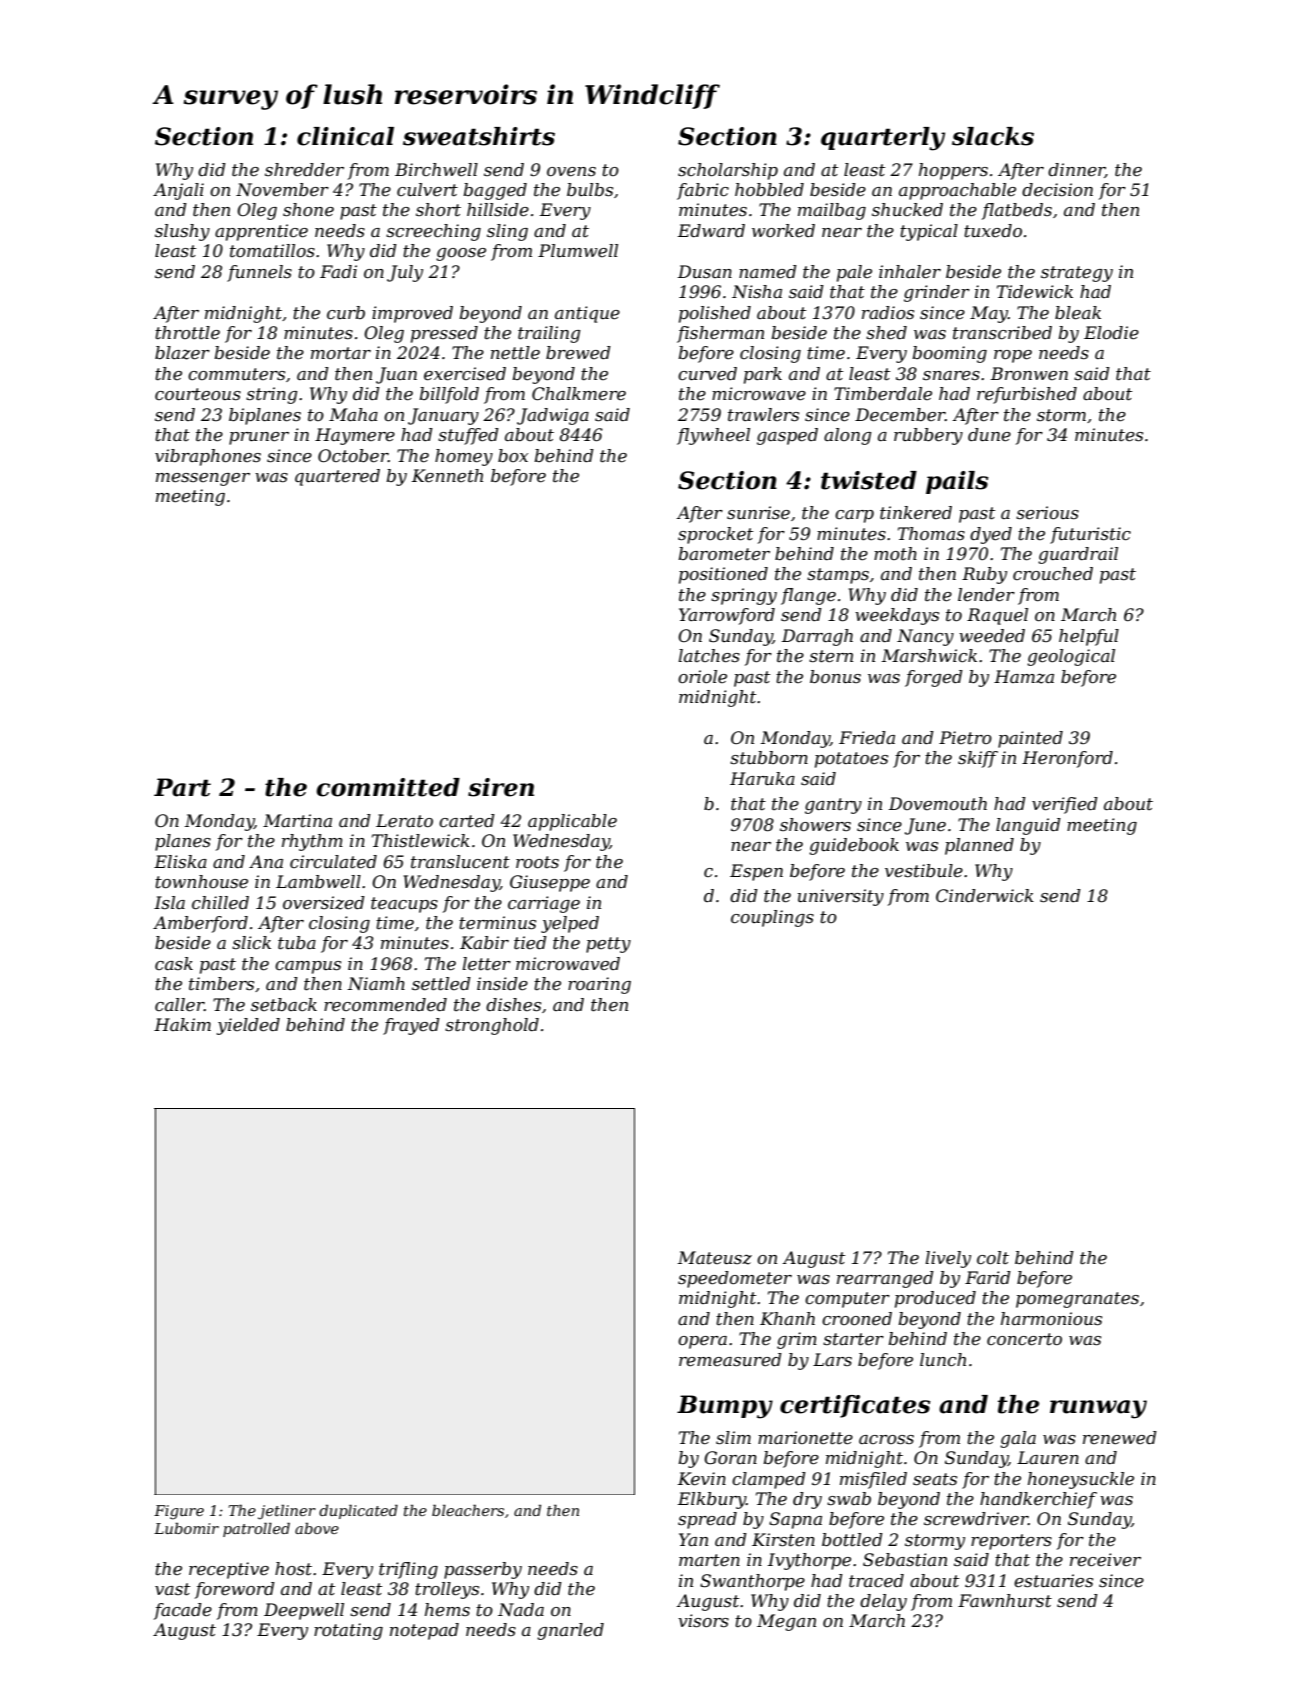 Image resolution: width=1313 pixels, height=1699 pixels. Describe the element at coordinates (1076, 170) in the image. I see `dinner` at that location.
